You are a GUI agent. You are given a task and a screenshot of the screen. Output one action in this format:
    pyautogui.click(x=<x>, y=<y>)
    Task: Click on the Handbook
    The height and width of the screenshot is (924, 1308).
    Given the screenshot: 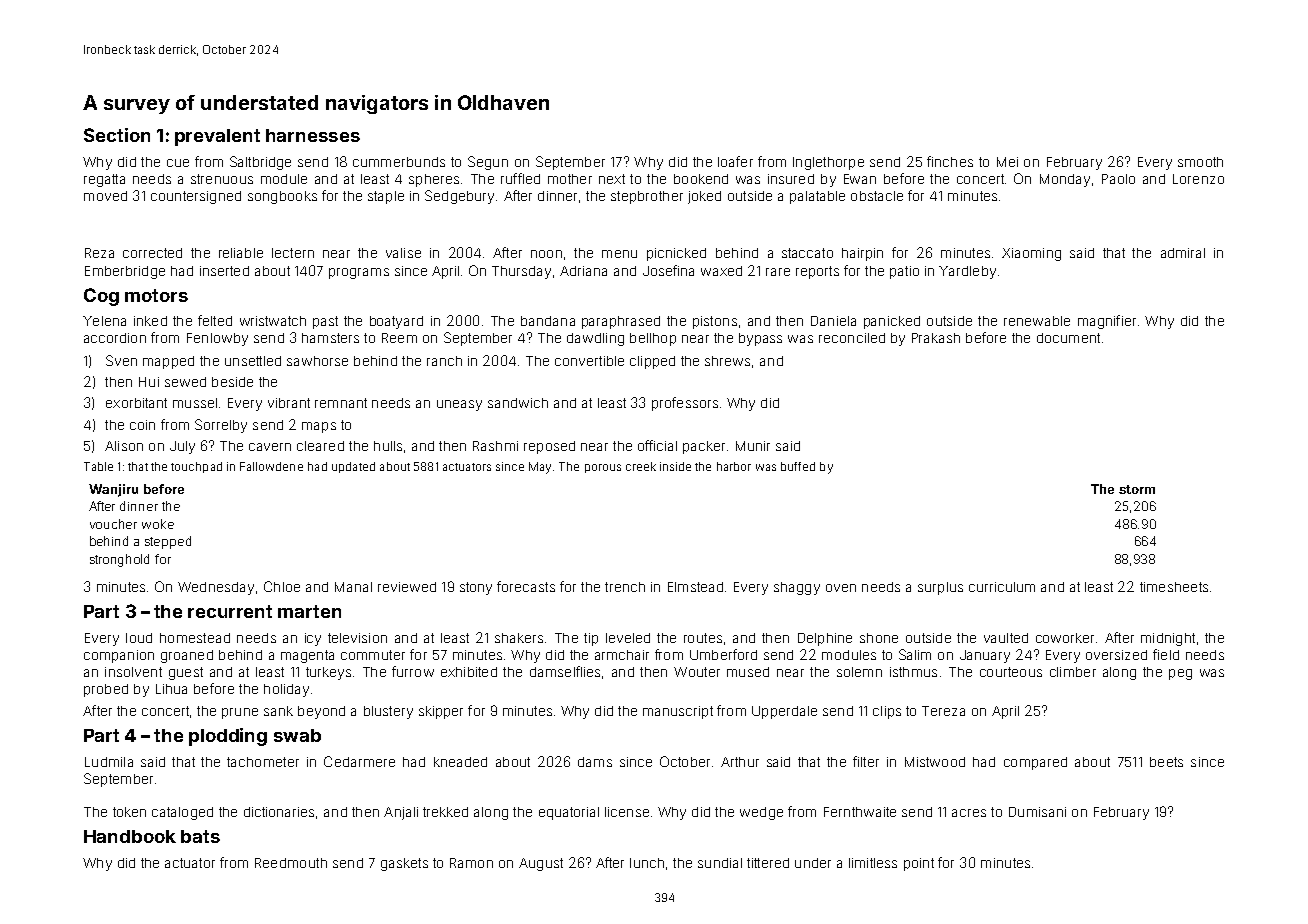 What is the action you would take?
    pyautogui.click(x=130, y=836)
